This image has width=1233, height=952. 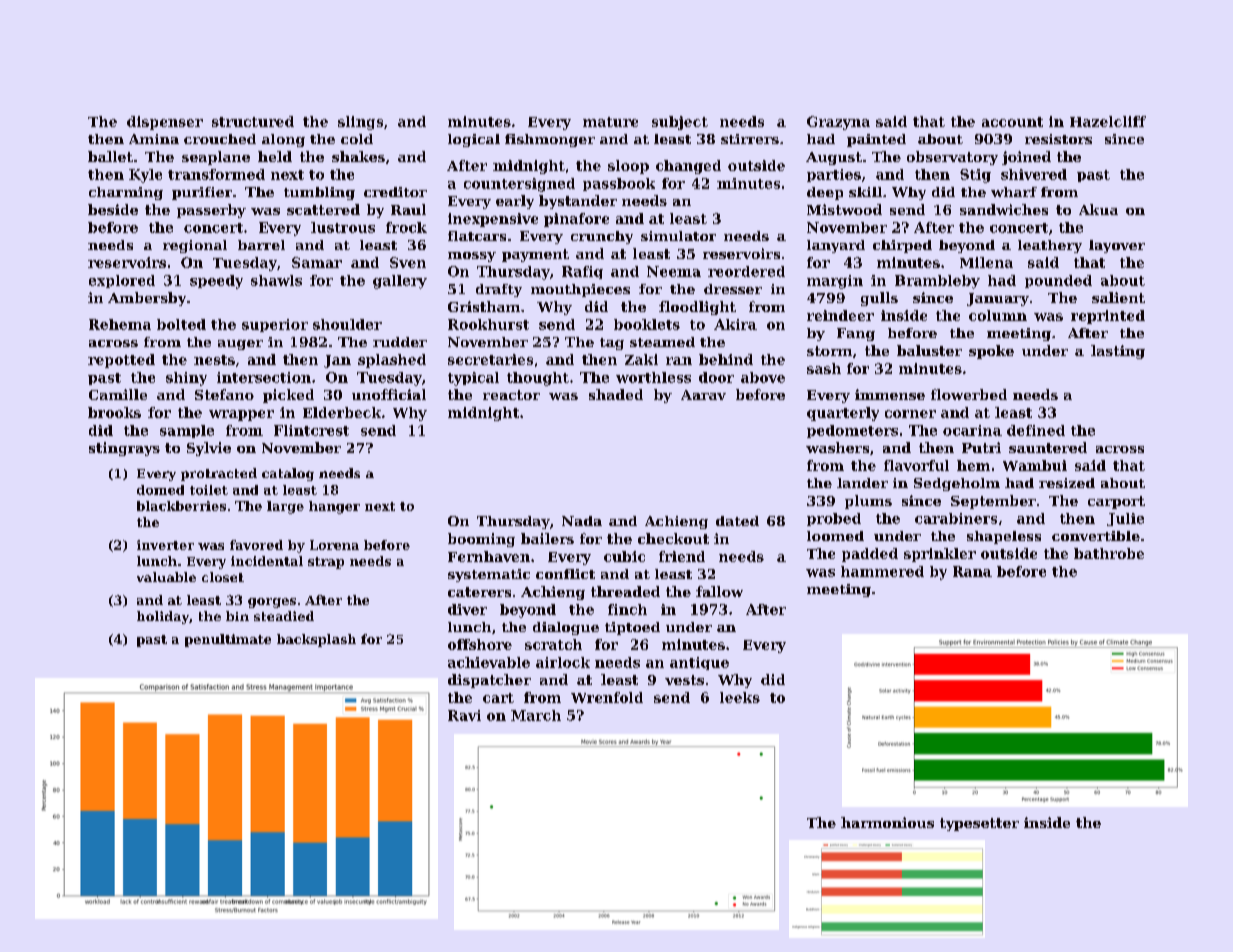 I want to click on beside, so click(x=113, y=209).
